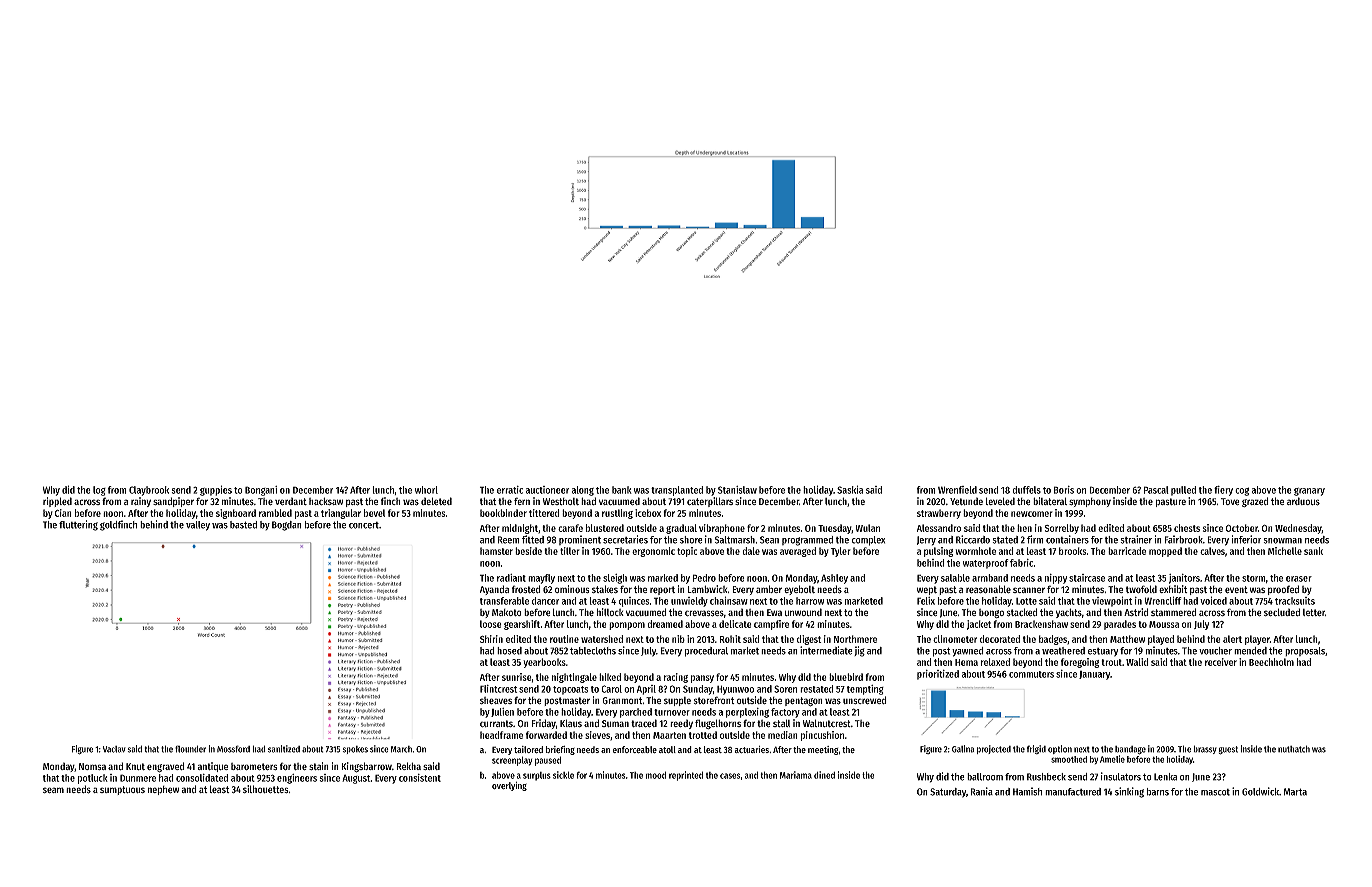 The height and width of the document is (887, 1372). I want to click on snowman, so click(1282, 541).
